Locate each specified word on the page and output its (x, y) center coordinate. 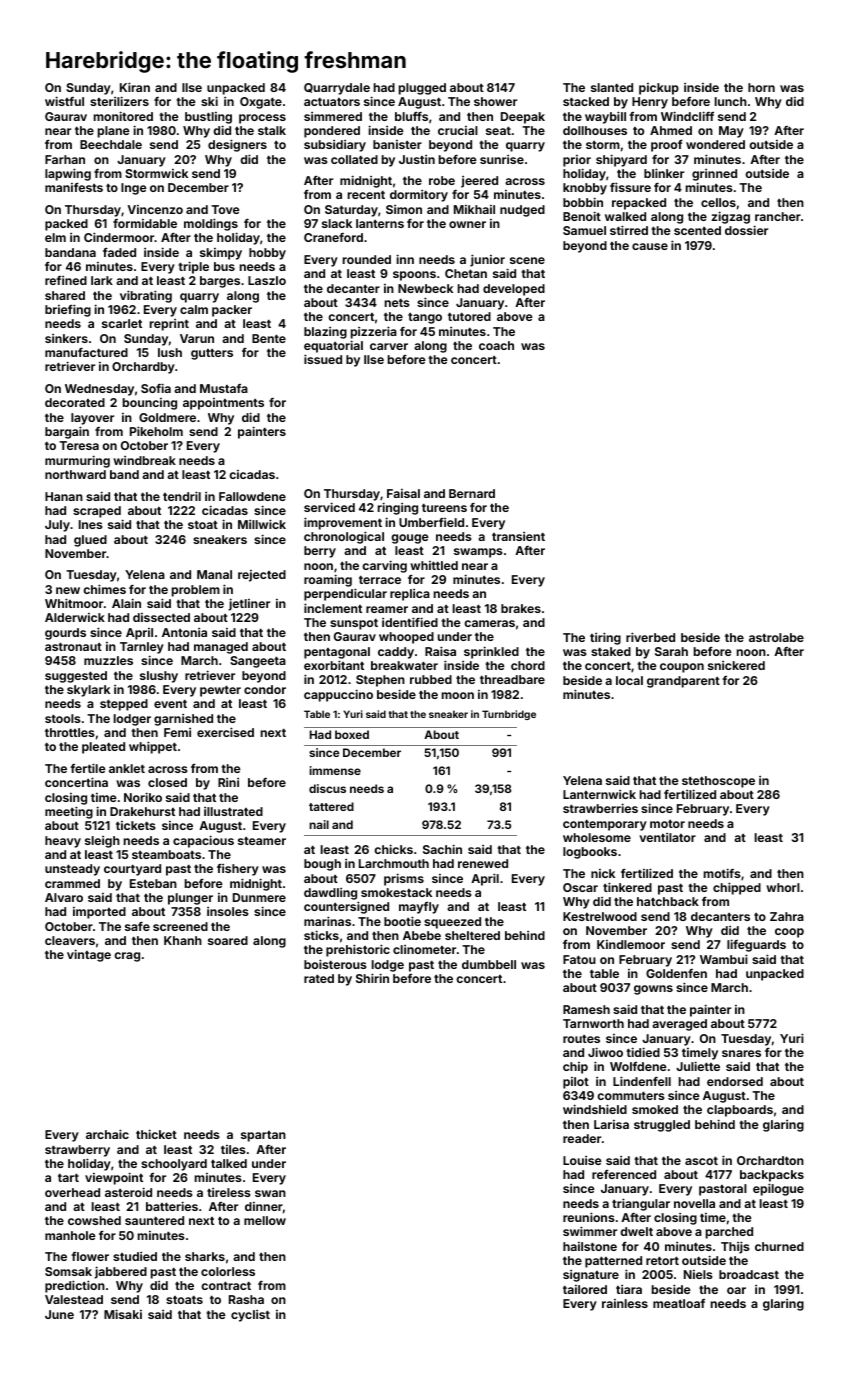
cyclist (250, 1316)
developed (514, 290)
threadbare (512, 679)
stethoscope (718, 782)
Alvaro (64, 897)
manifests (74, 187)
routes (581, 1039)
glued (90, 541)
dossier (746, 230)
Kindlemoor (631, 944)
